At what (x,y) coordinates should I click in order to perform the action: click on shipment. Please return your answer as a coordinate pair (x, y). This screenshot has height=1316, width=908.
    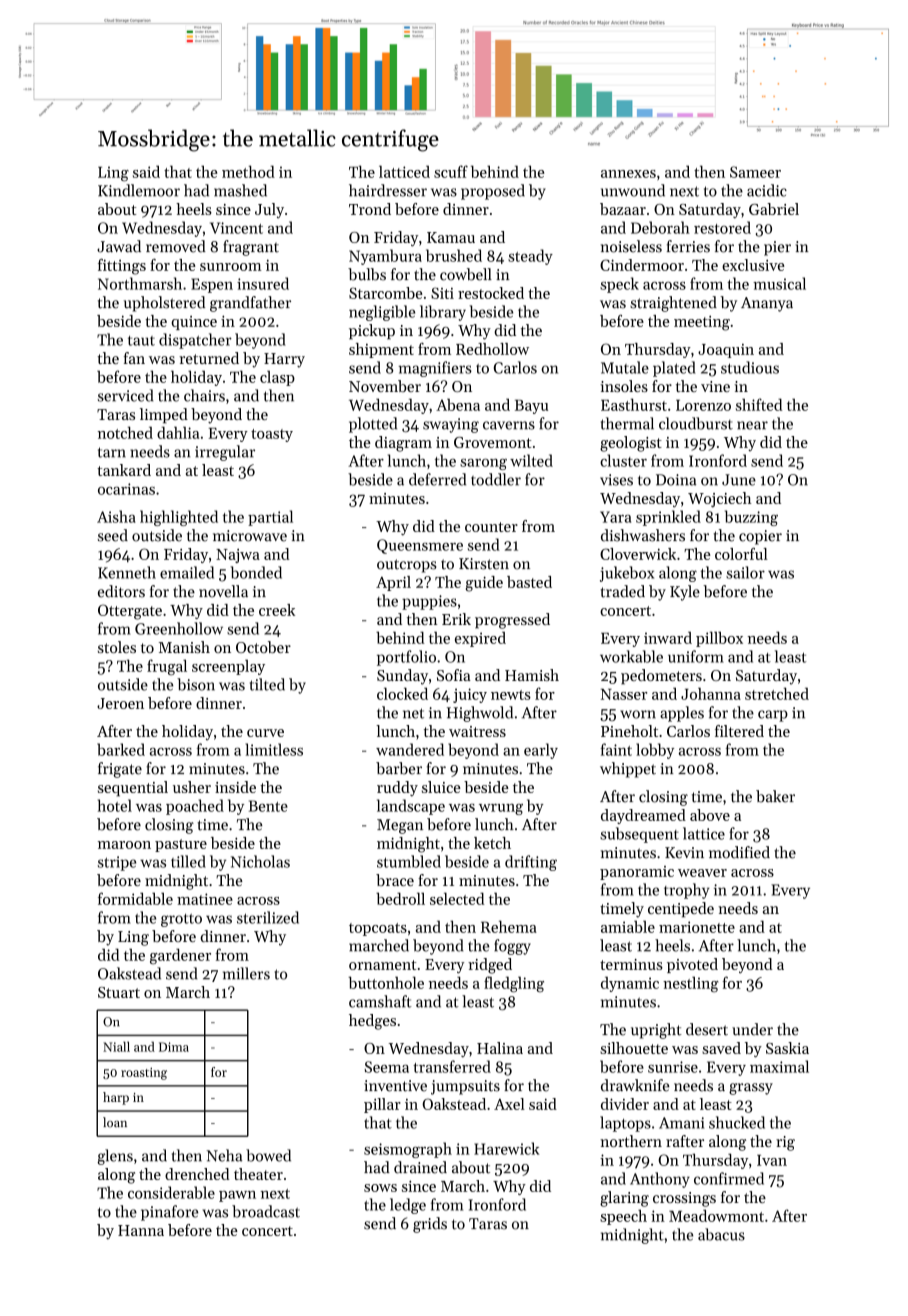
    Looking at the image, I should click on (381, 350).
